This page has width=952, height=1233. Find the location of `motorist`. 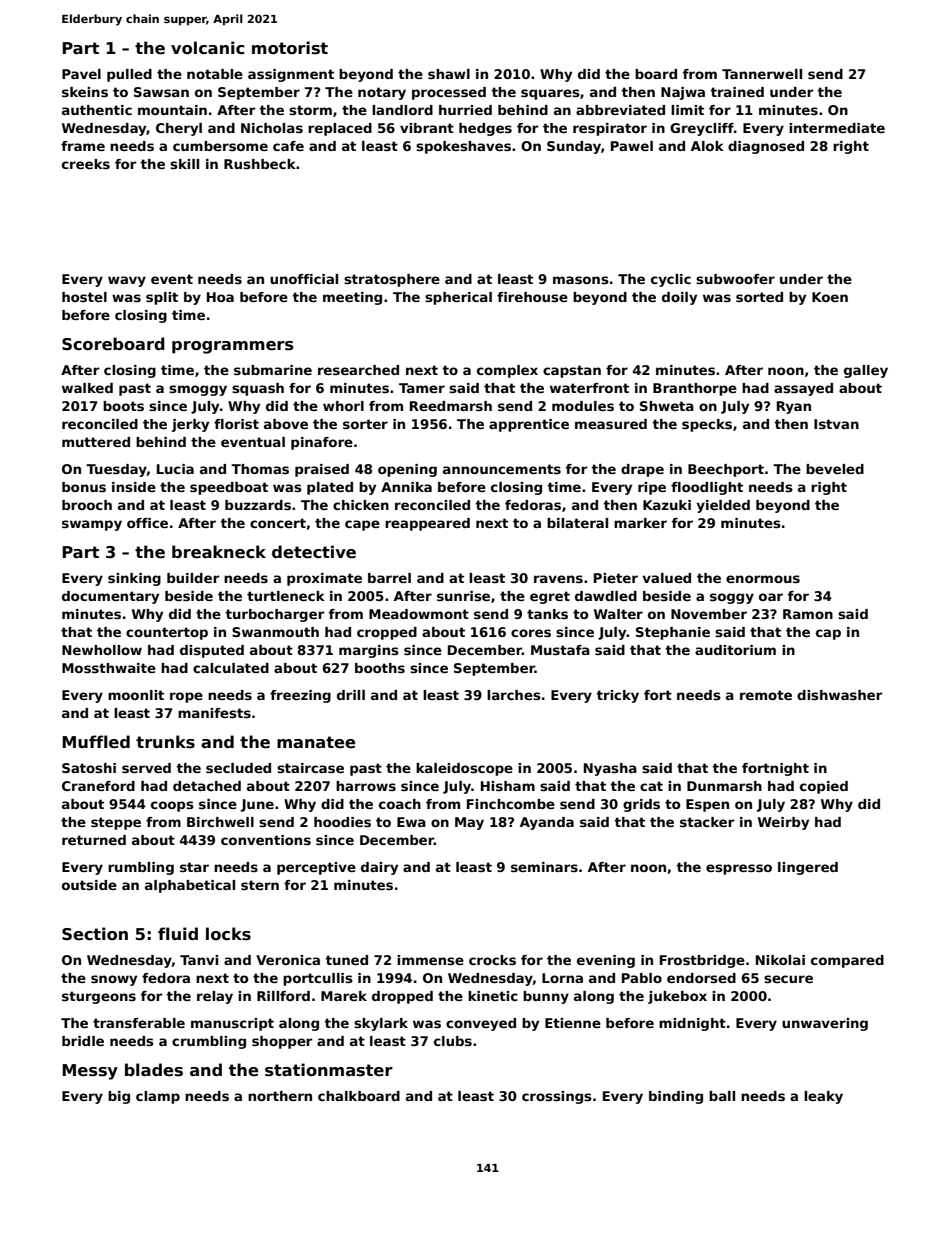

motorist is located at coordinates (290, 48).
